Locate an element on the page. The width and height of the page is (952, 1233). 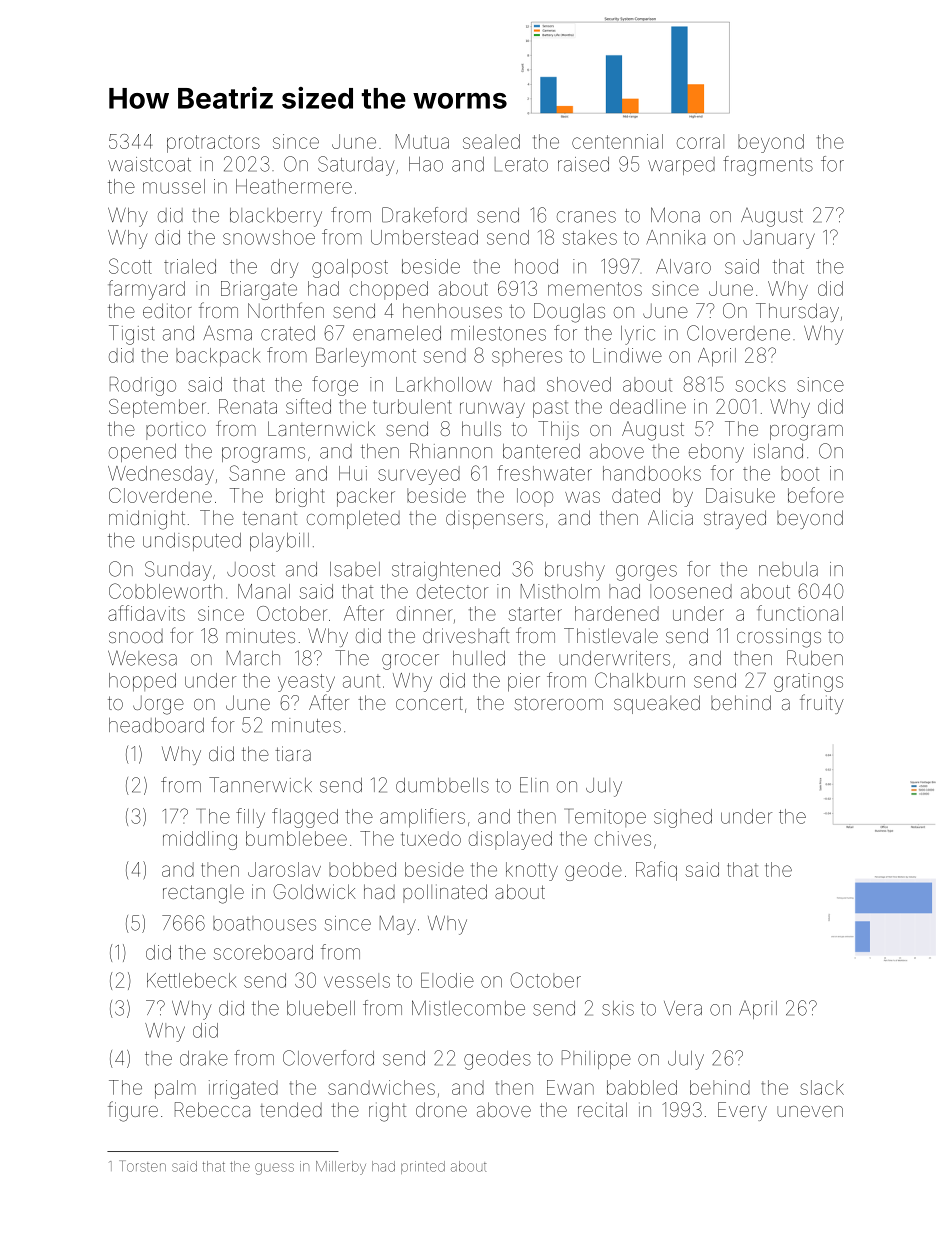
fruity is located at coordinates (822, 704).
